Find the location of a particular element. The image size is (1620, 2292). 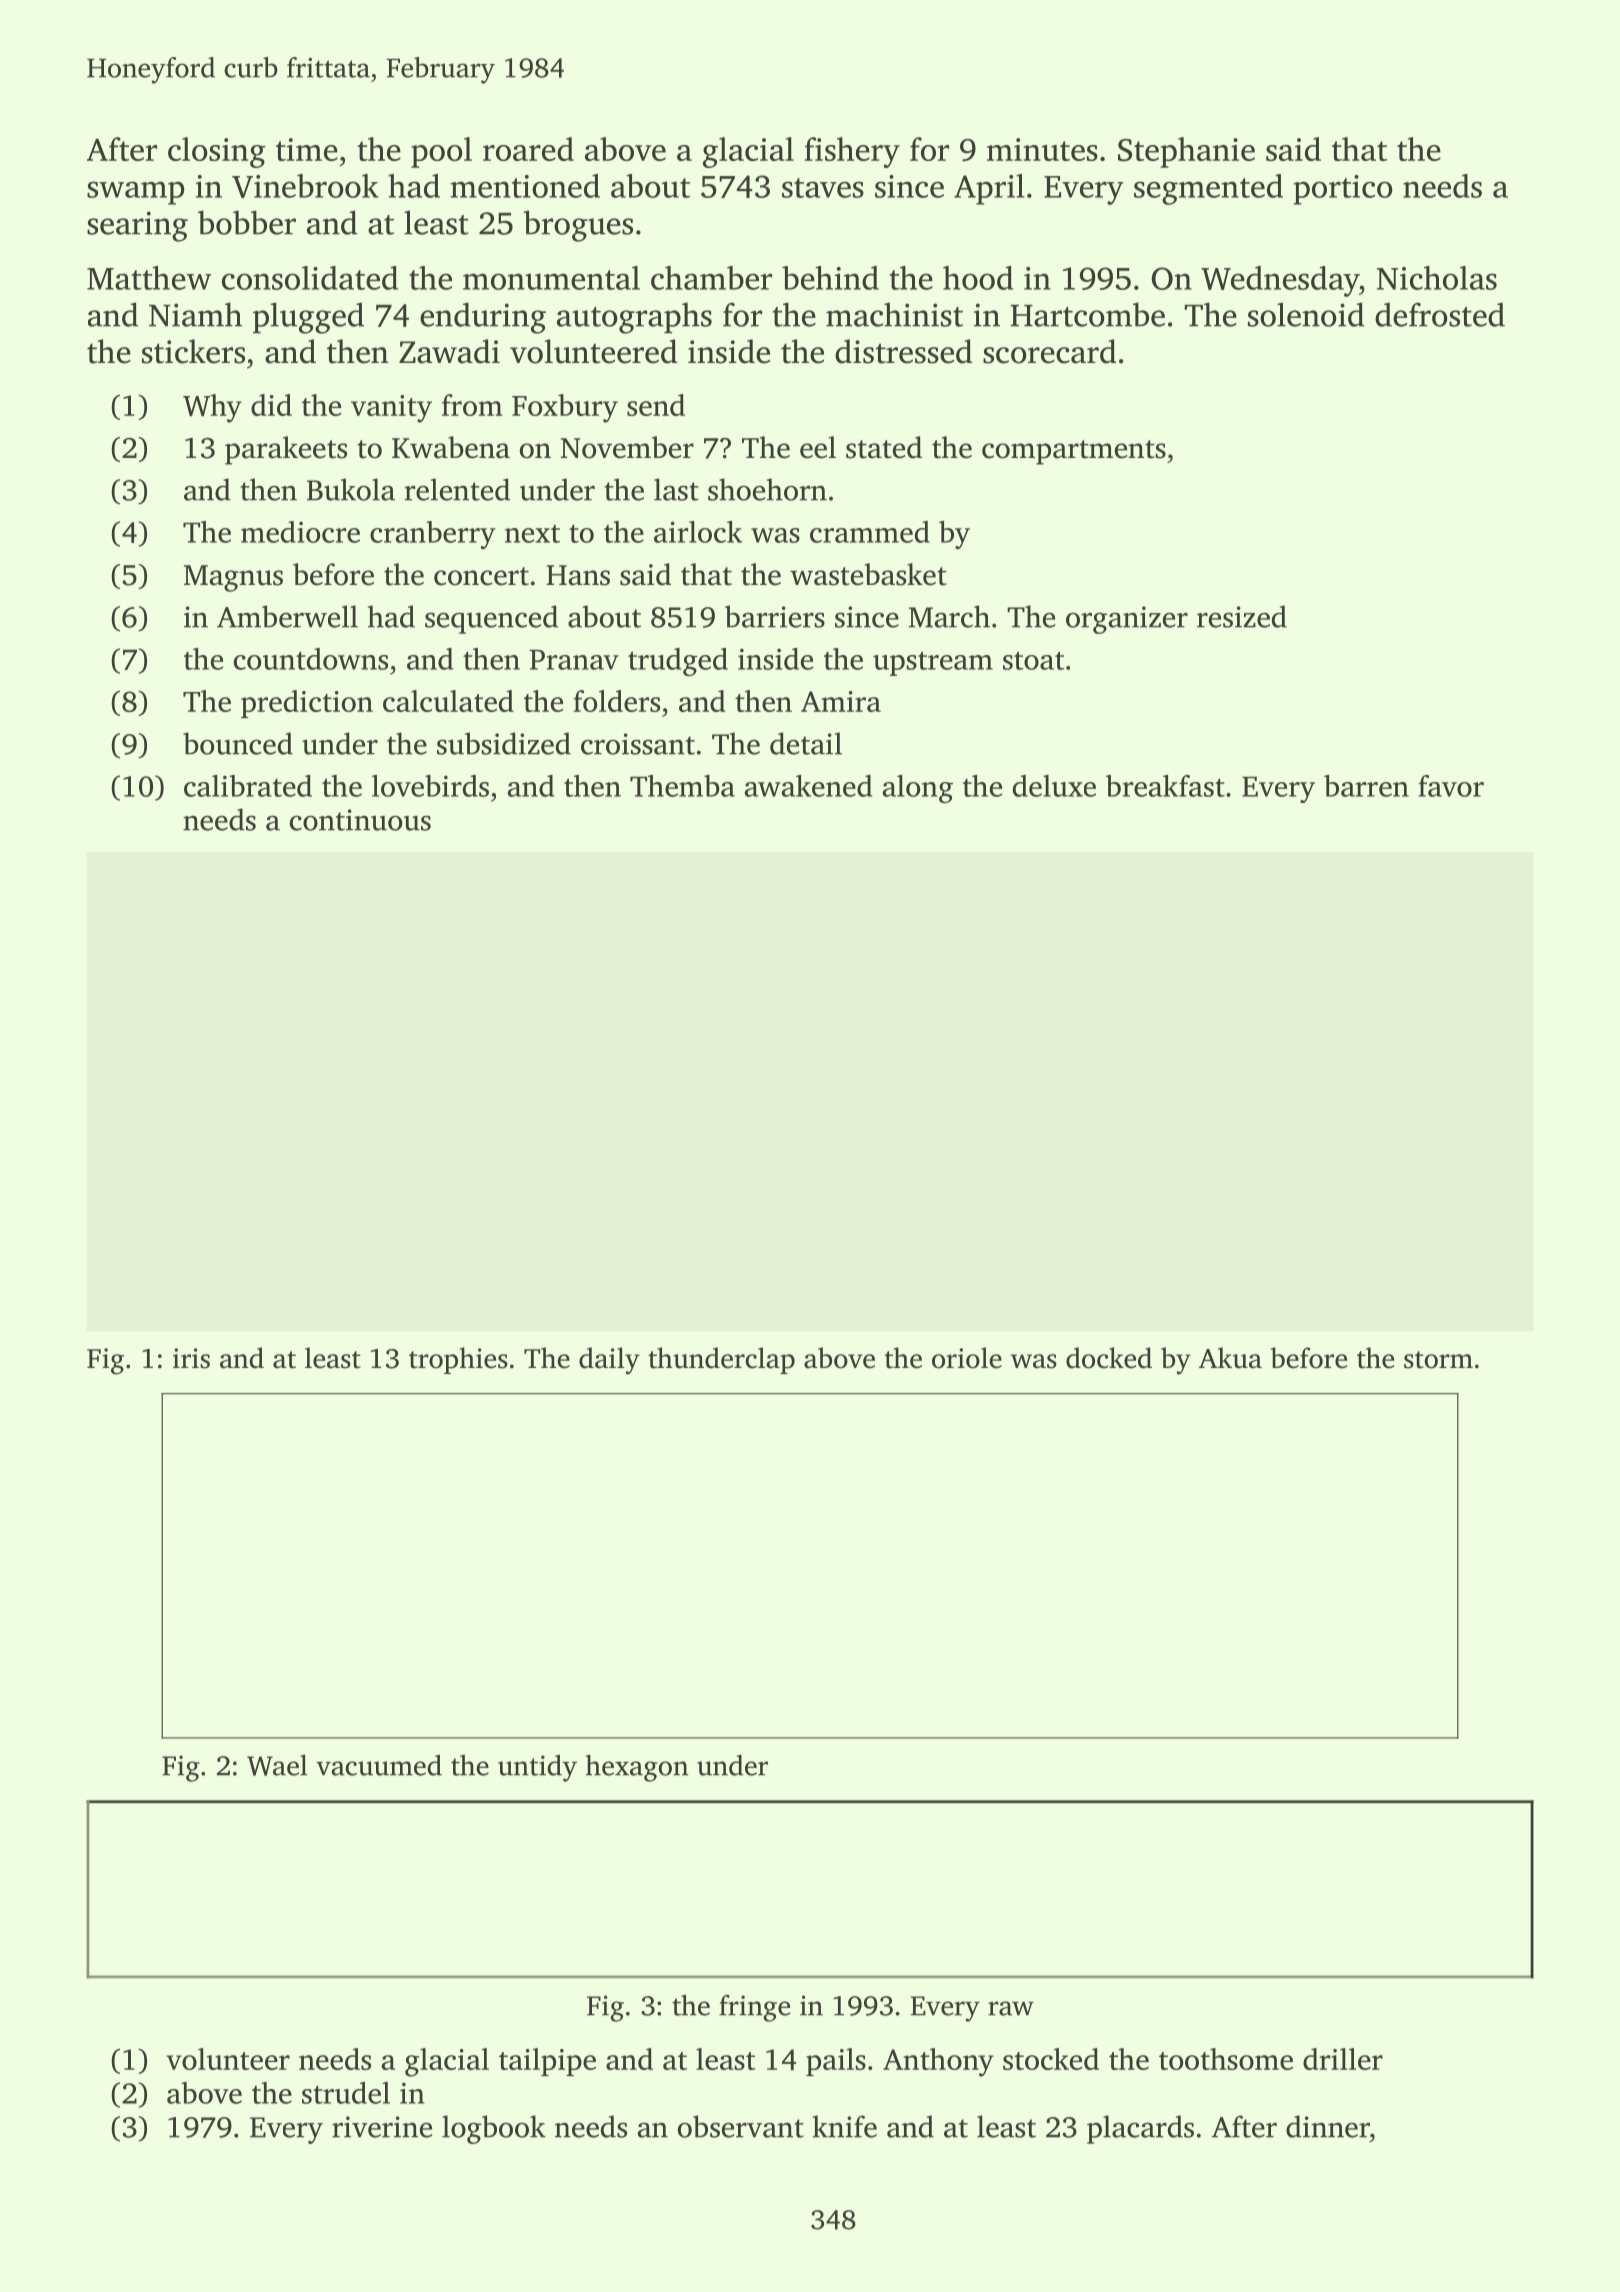

driller is located at coordinates (1343, 2059).
